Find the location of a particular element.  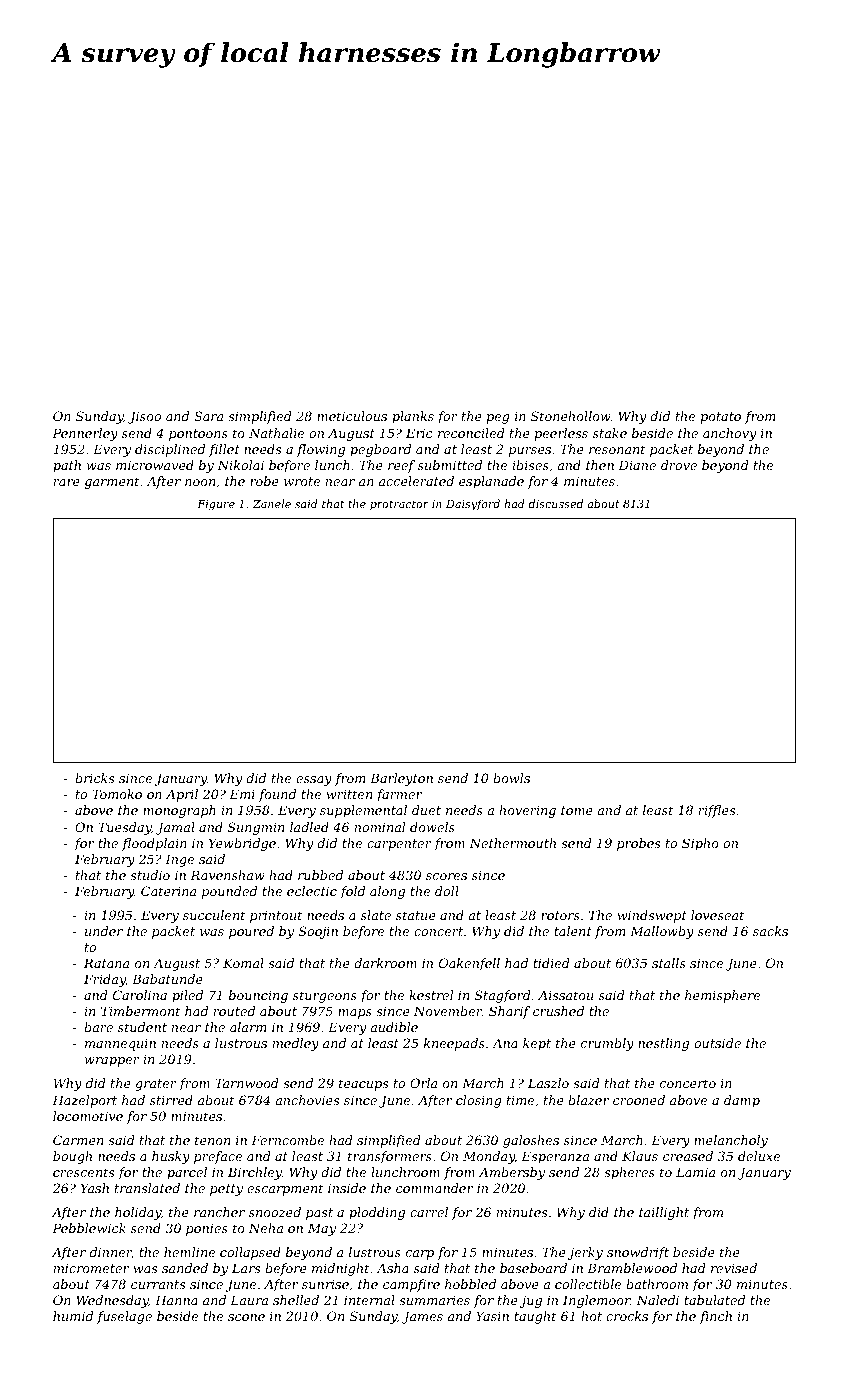

Sara is located at coordinates (208, 416).
